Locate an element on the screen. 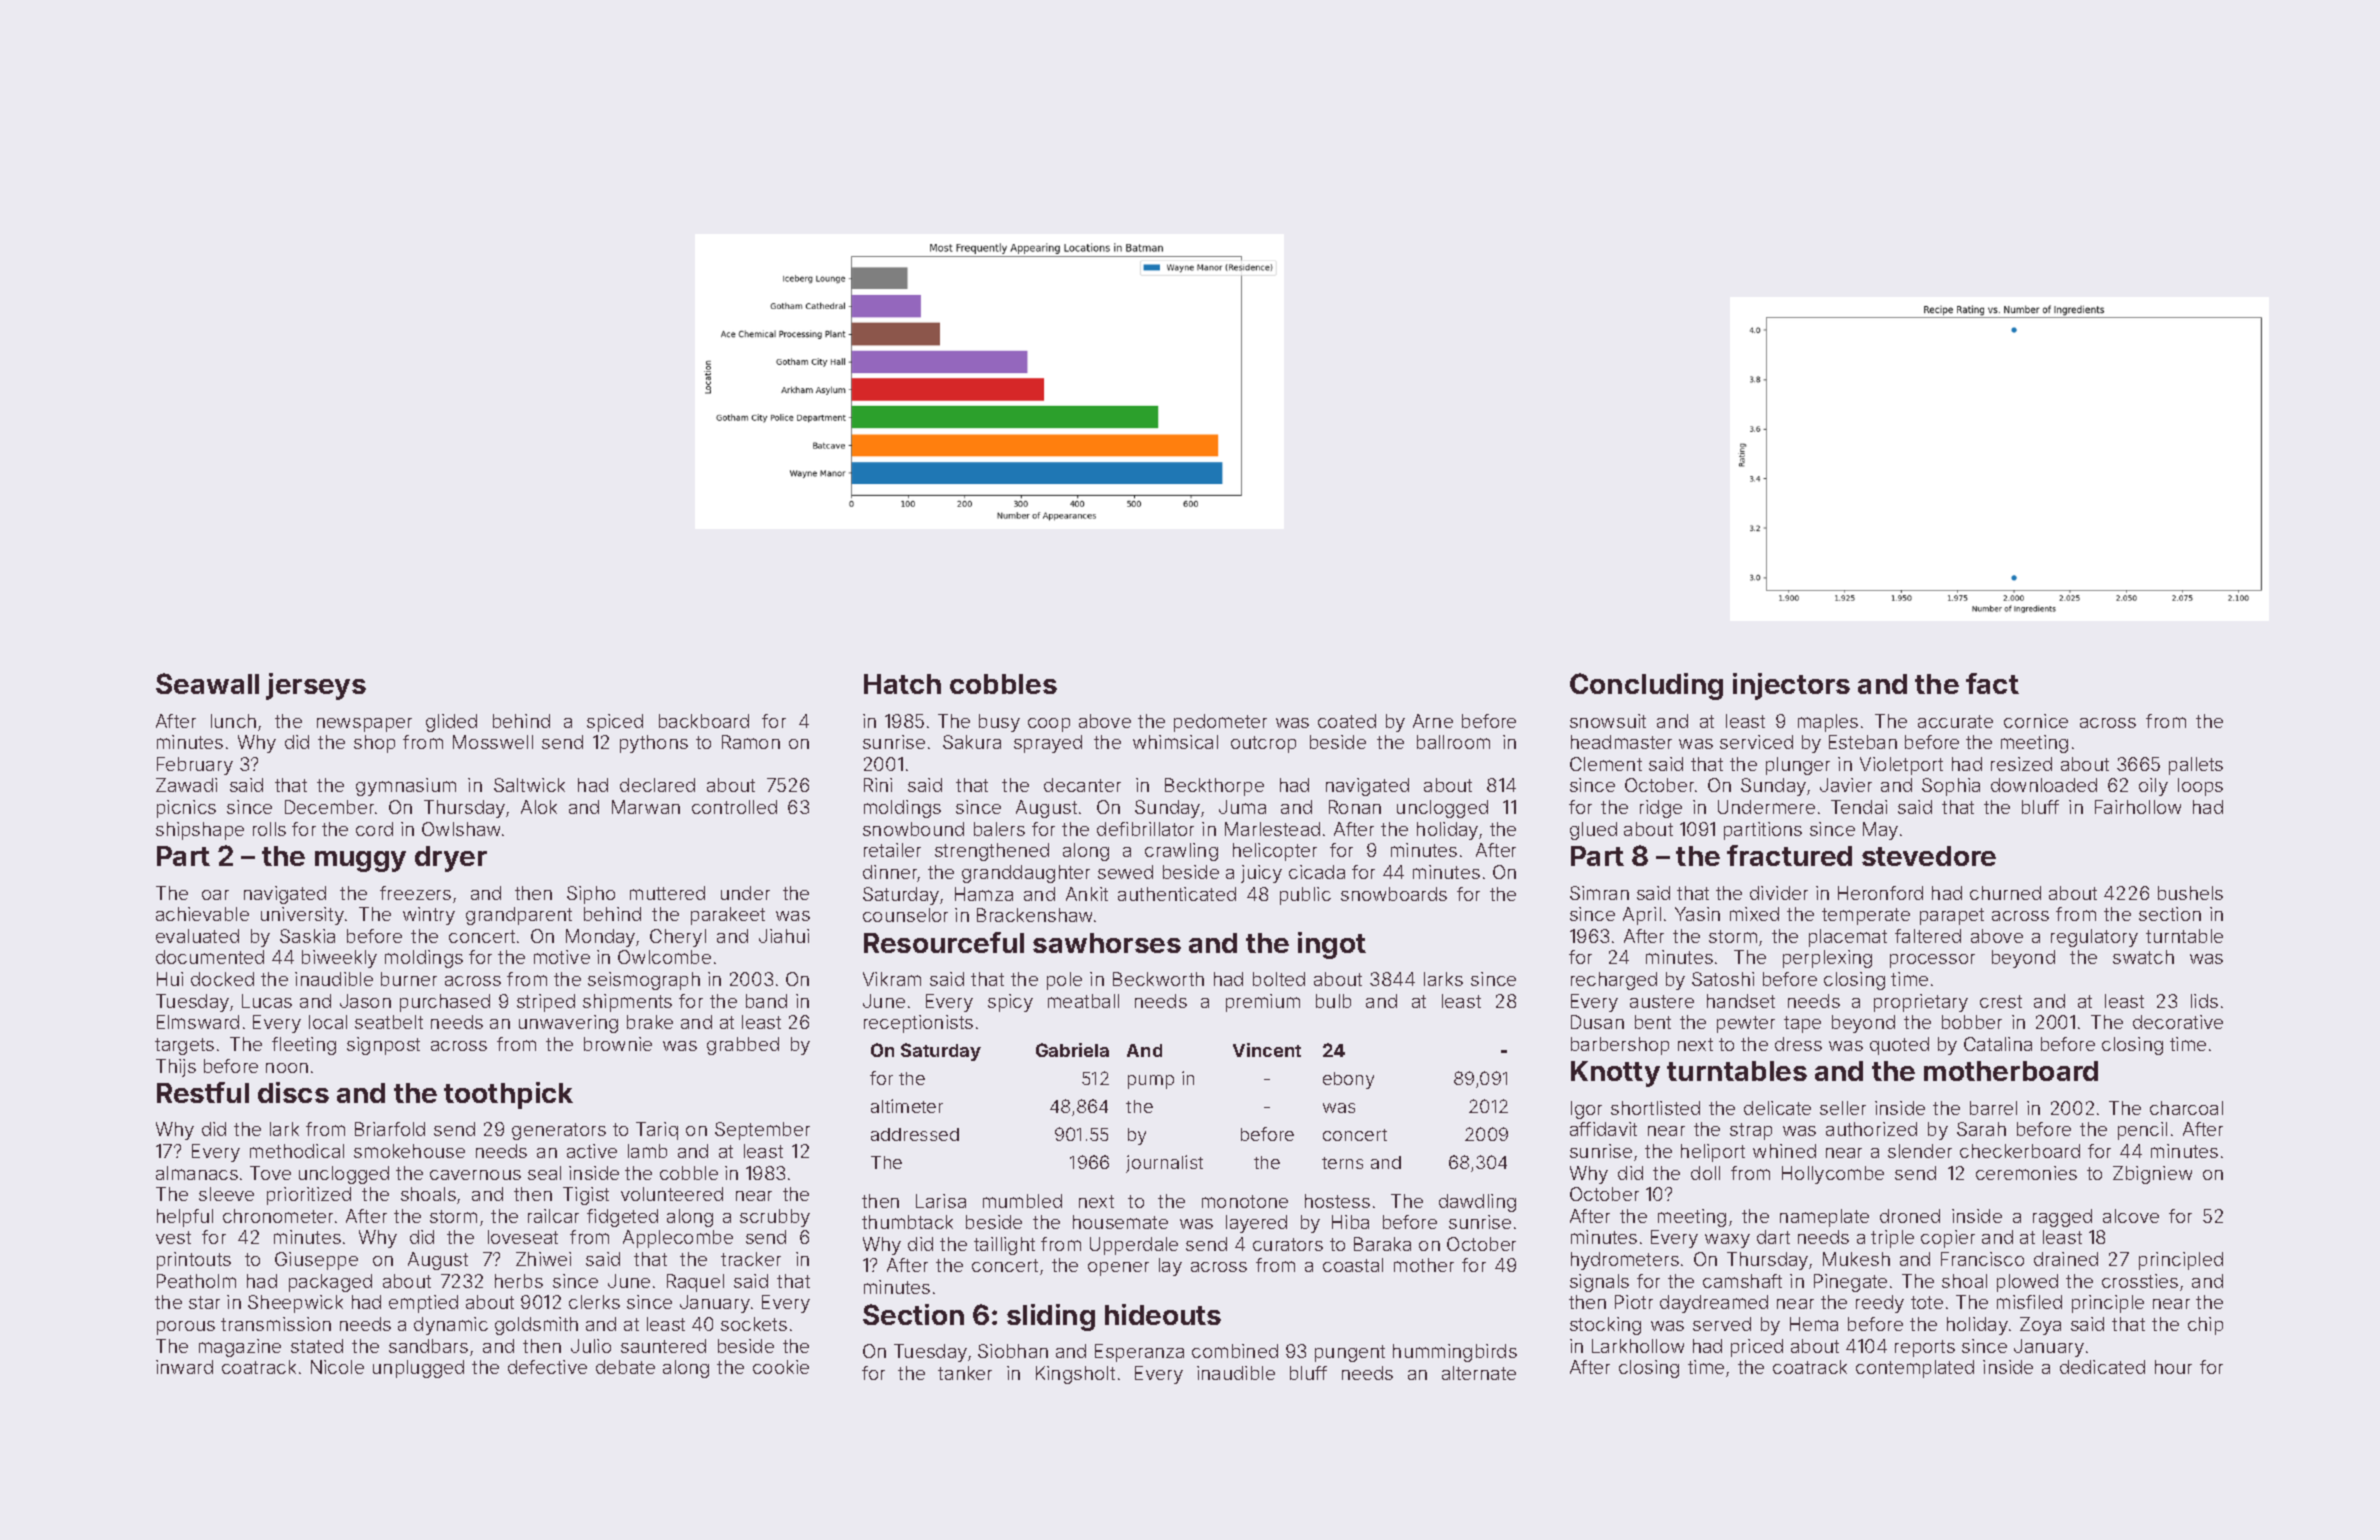 Image resolution: width=2380 pixels, height=1540 pixels. pump is located at coordinates (1151, 1082).
